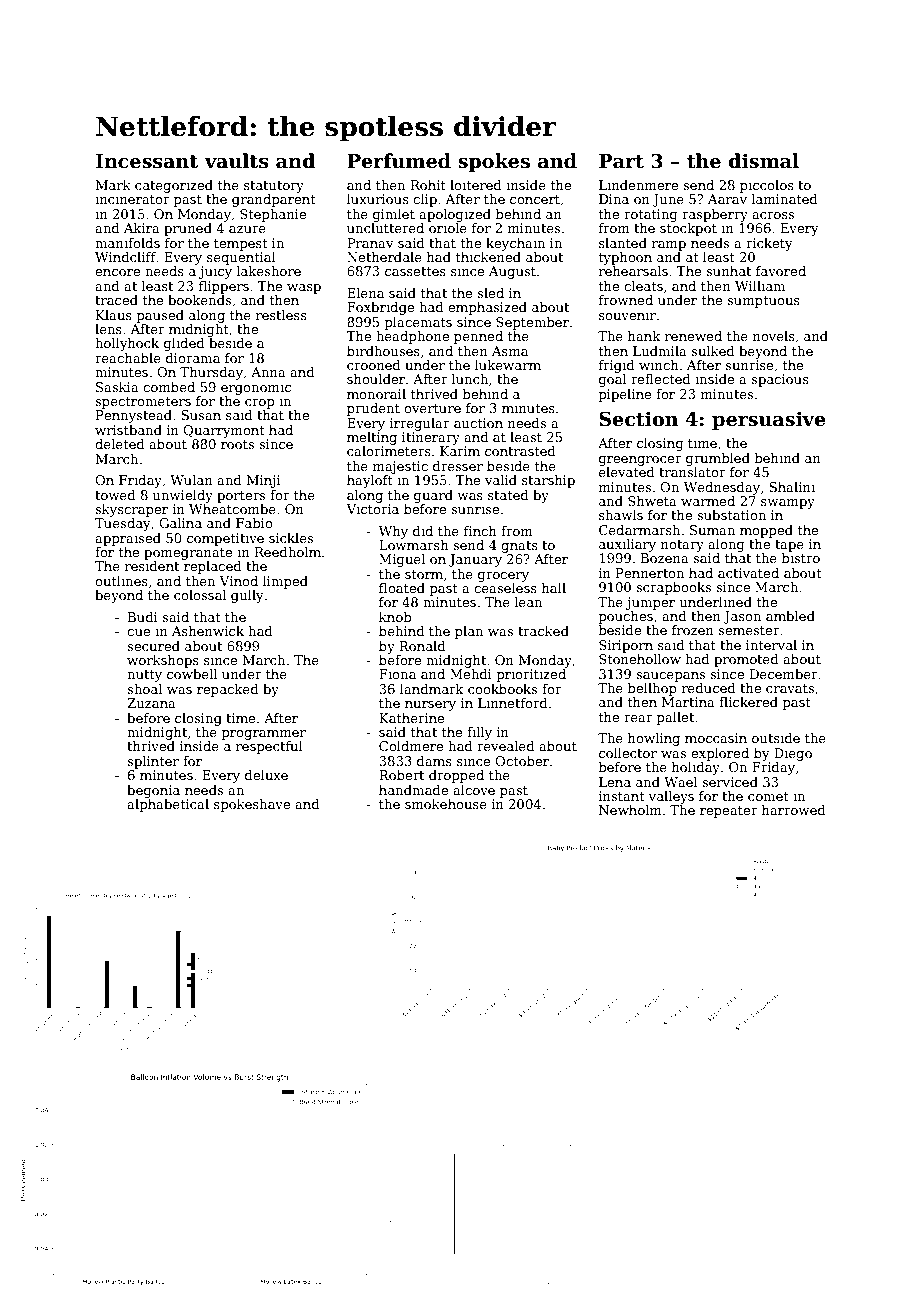  Describe the element at coordinates (696, 768) in the image. I see `holiday` at that location.
